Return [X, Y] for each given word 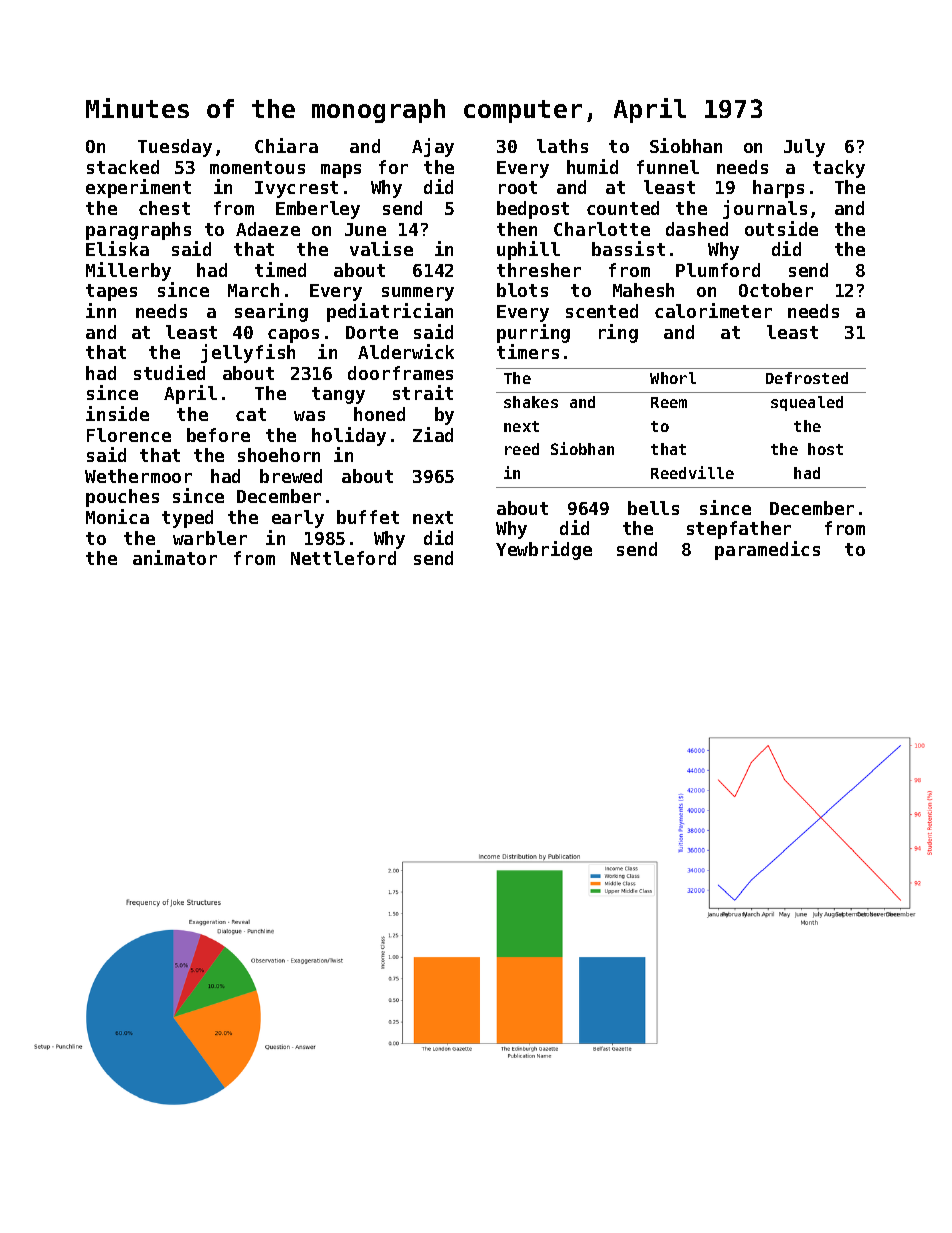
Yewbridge [544, 550]
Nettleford [343, 558]
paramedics [767, 550]
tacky [839, 169]
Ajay [433, 147]
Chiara [286, 145]
